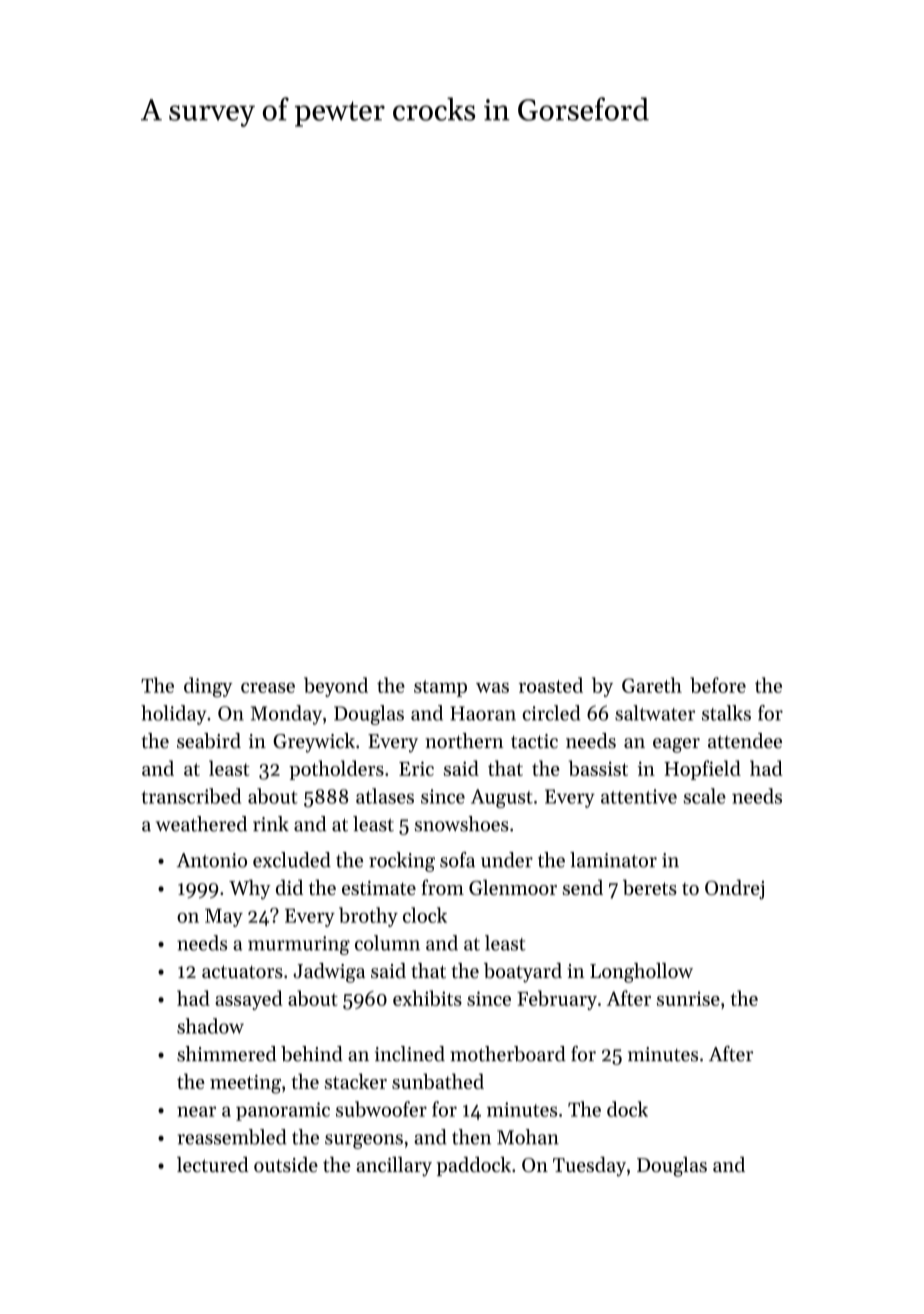 The width and height of the page is (924, 1314). What do you see at coordinates (557, 1000) in the page?
I see `February` at bounding box center [557, 1000].
